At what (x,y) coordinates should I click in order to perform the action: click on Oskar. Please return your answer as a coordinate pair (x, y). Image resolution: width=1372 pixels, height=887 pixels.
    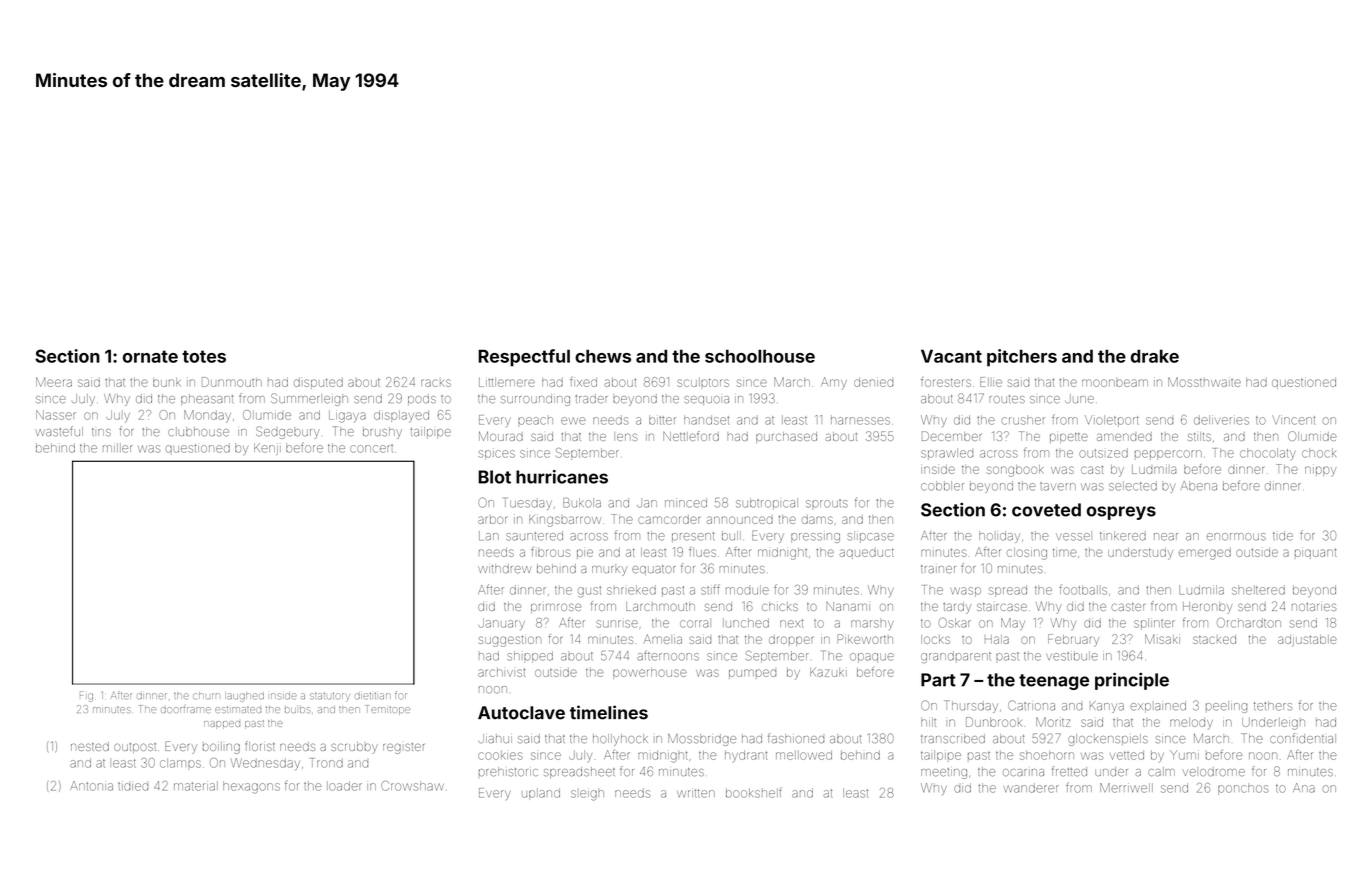
    Looking at the image, I should click on (954, 623).
